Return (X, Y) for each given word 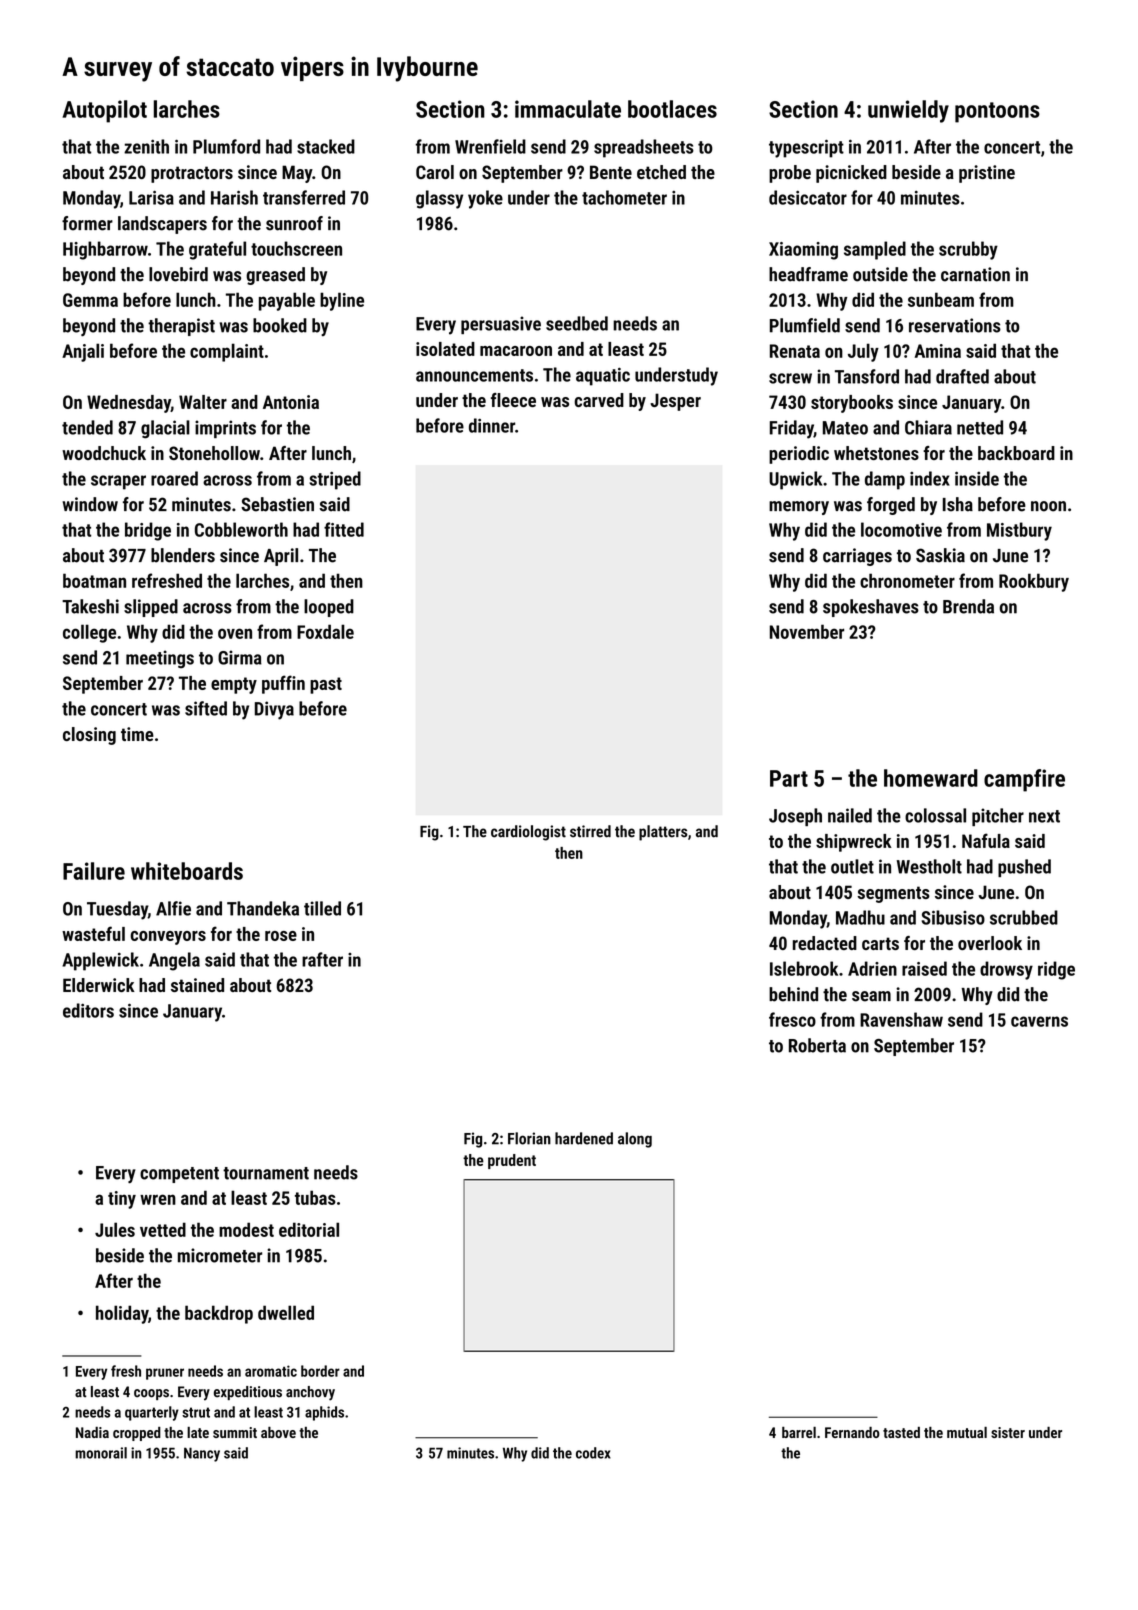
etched (661, 172)
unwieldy (908, 111)
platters (663, 833)
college (89, 633)
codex (593, 1453)
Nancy (202, 1454)
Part (789, 778)
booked (280, 325)
